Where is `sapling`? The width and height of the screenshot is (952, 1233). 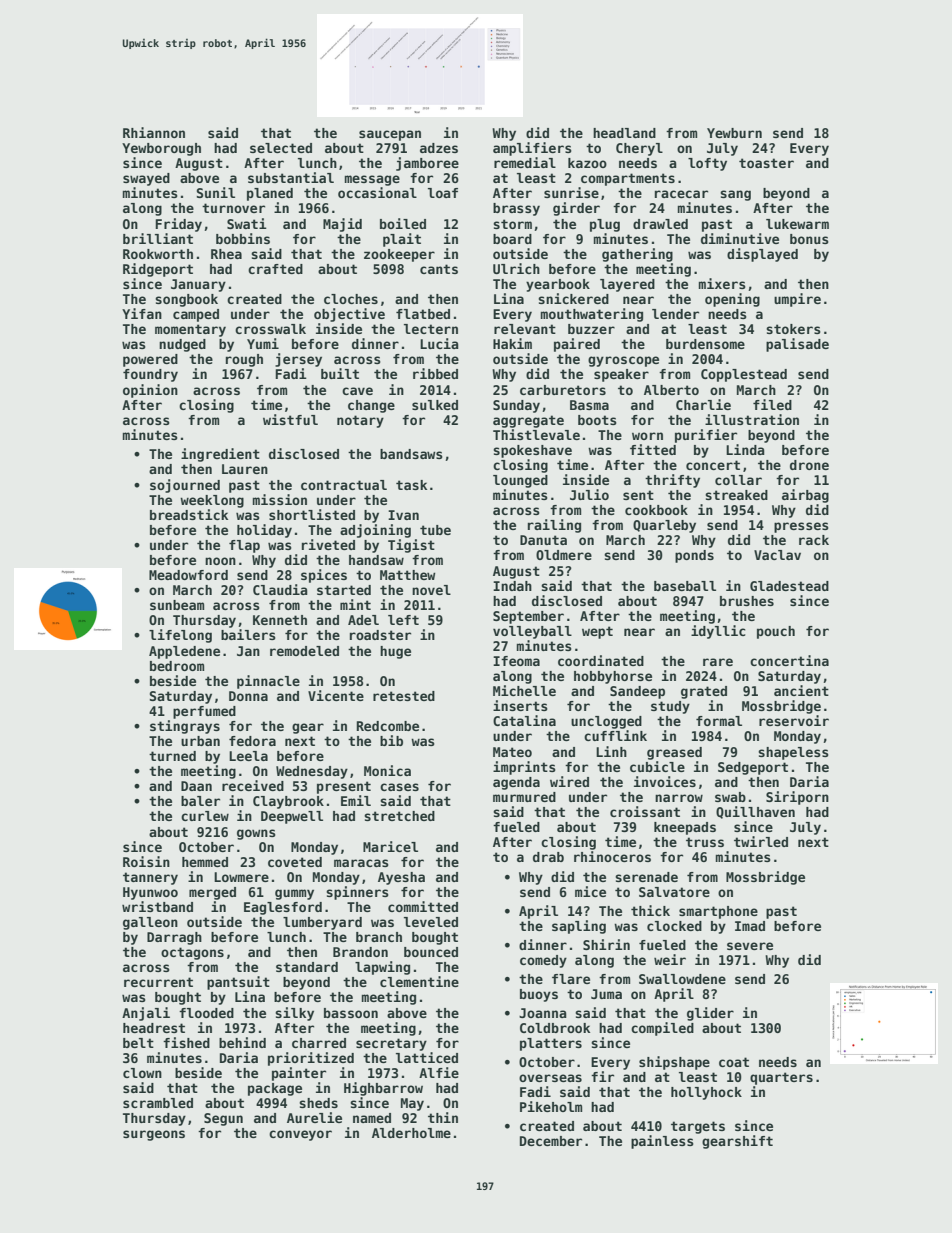
sapling is located at coordinates (579, 927).
